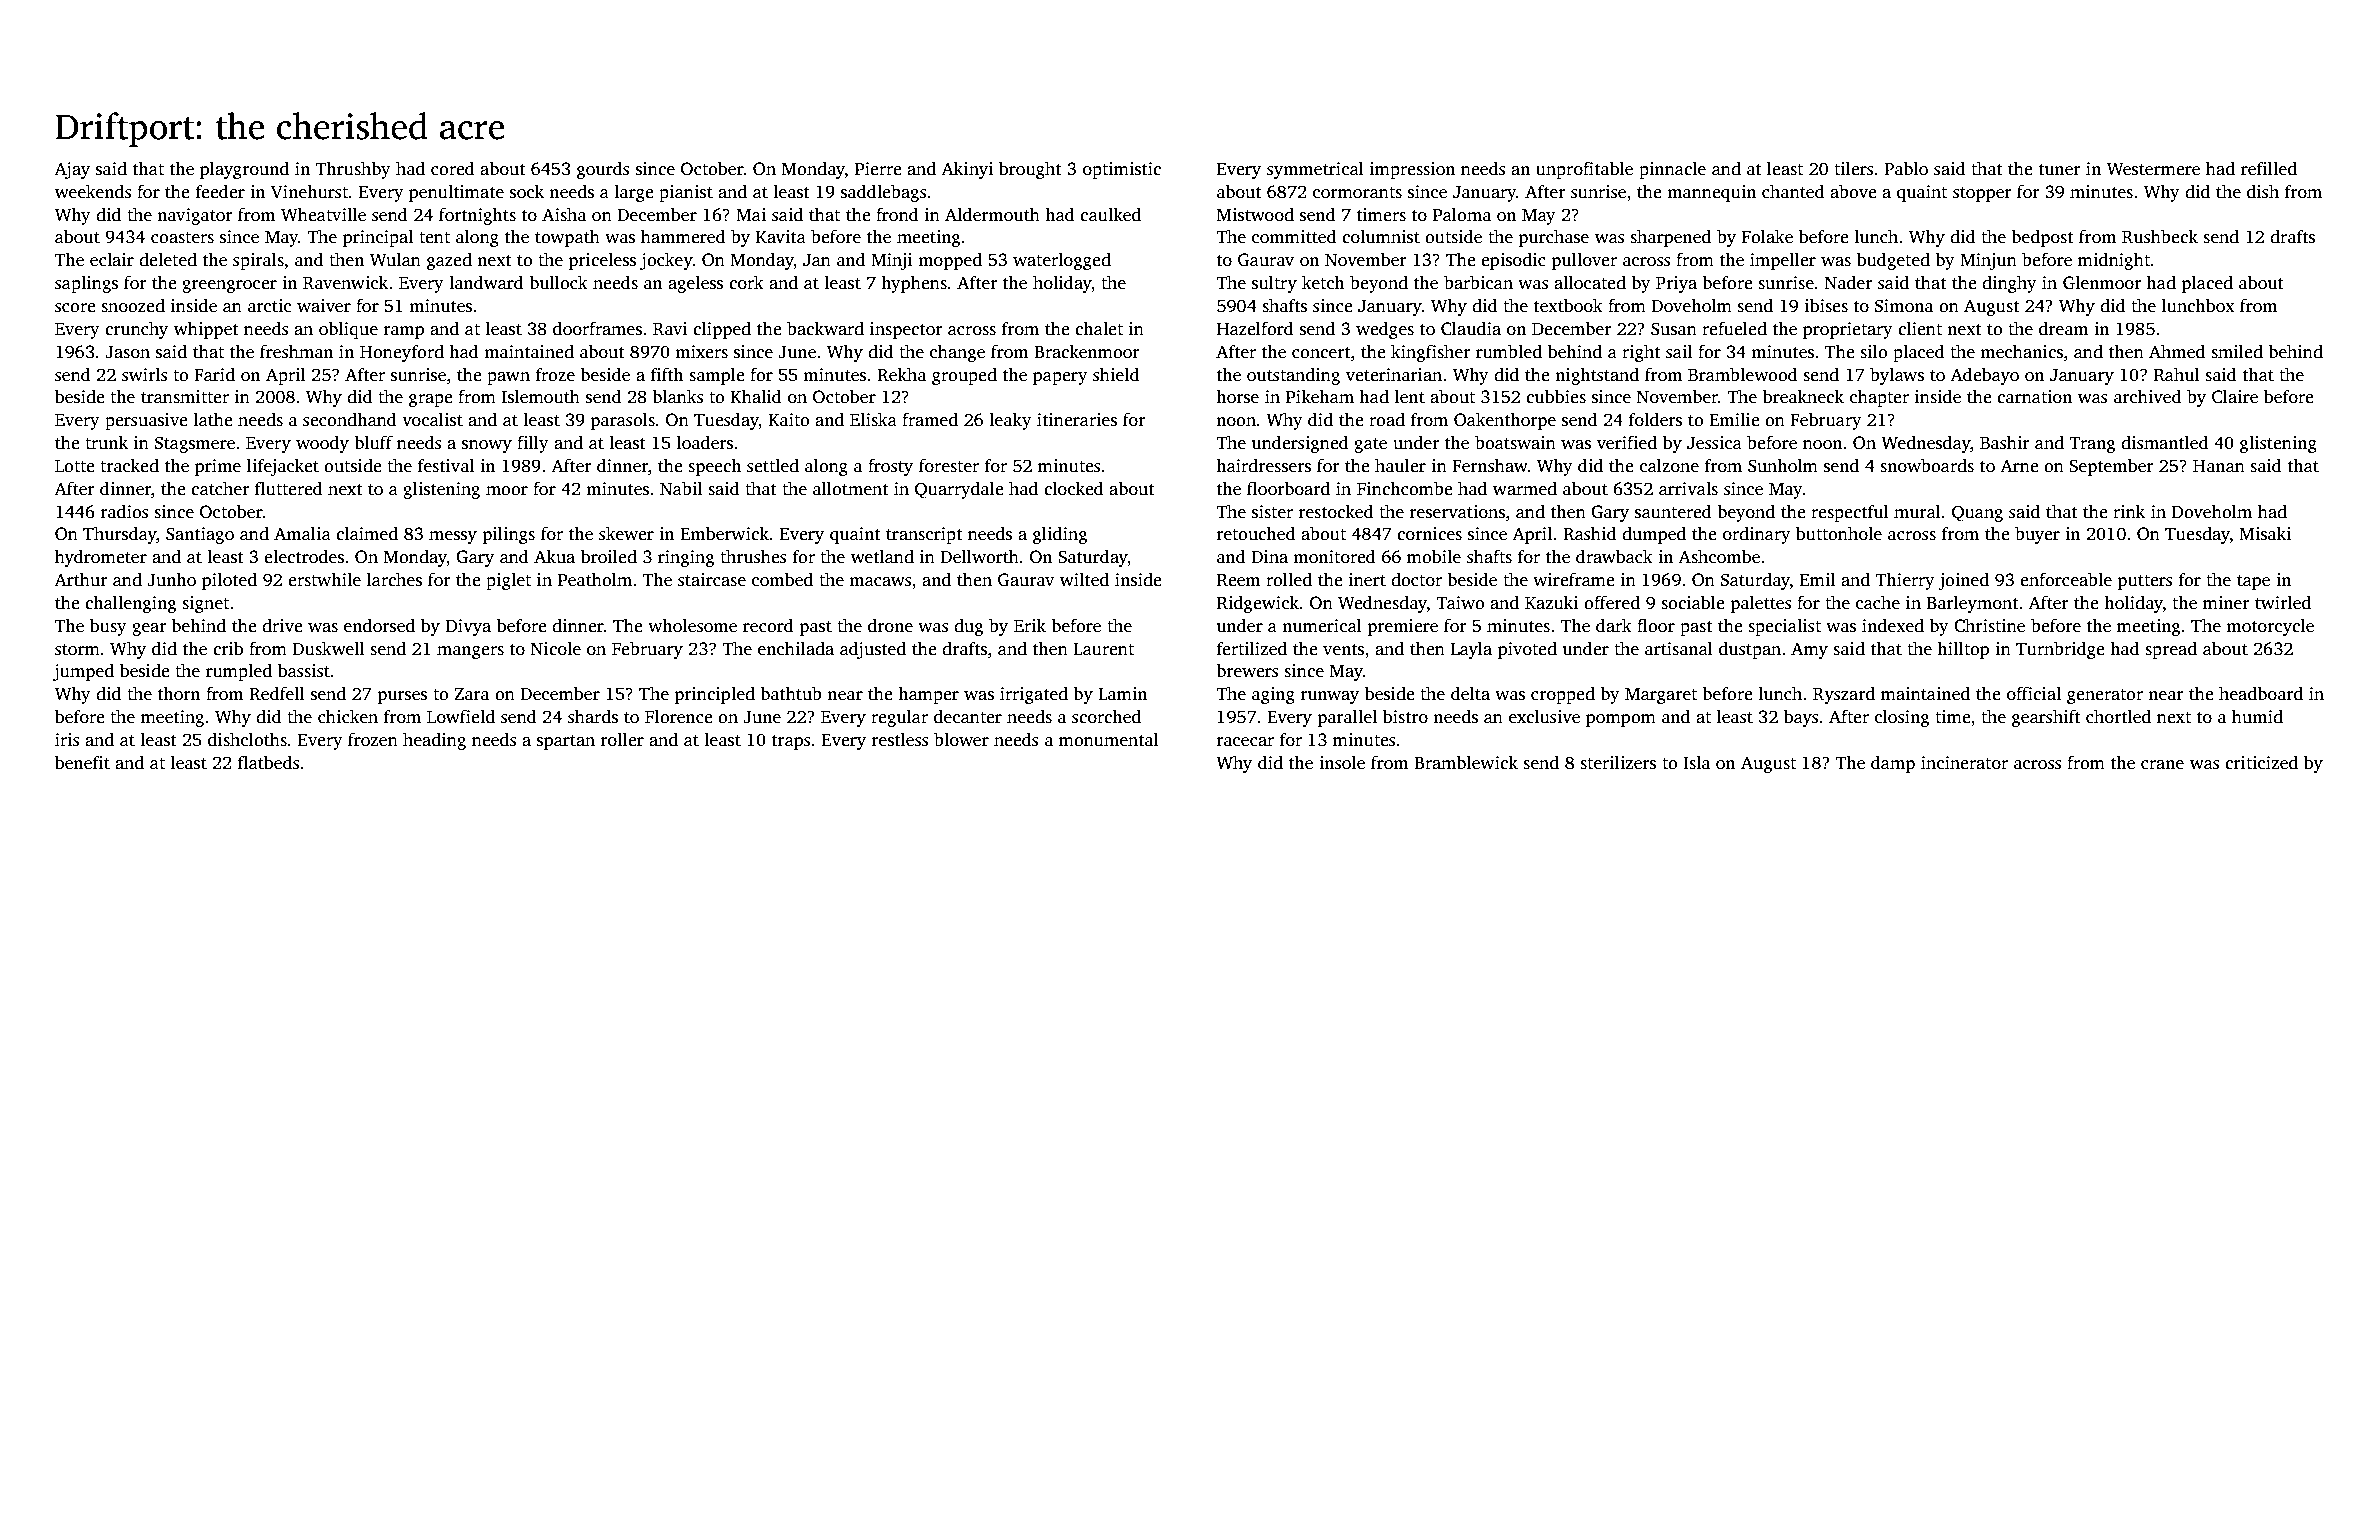 This screenshot has height=1540, width=2380. I want to click on insole, so click(1342, 762).
